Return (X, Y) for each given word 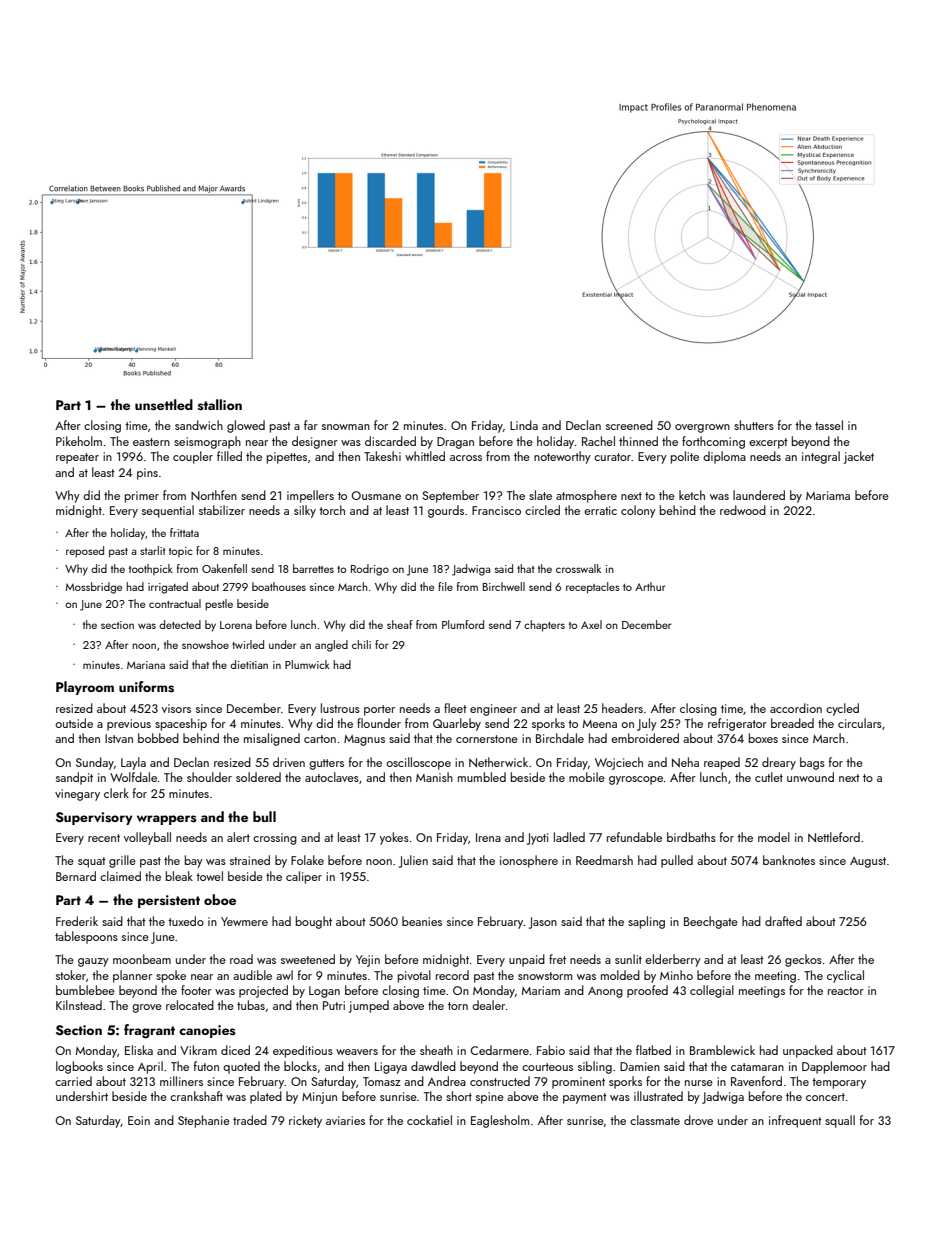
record (452, 975)
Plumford (463, 624)
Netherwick (498, 762)
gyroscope (636, 780)
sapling (646, 922)
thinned (638, 441)
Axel (591, 624)
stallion (220, 405)
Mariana (146, 665)
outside (74, 723)
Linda (524, 425)
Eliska (139, 1050)
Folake (307, 860)
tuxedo (186, 921)
